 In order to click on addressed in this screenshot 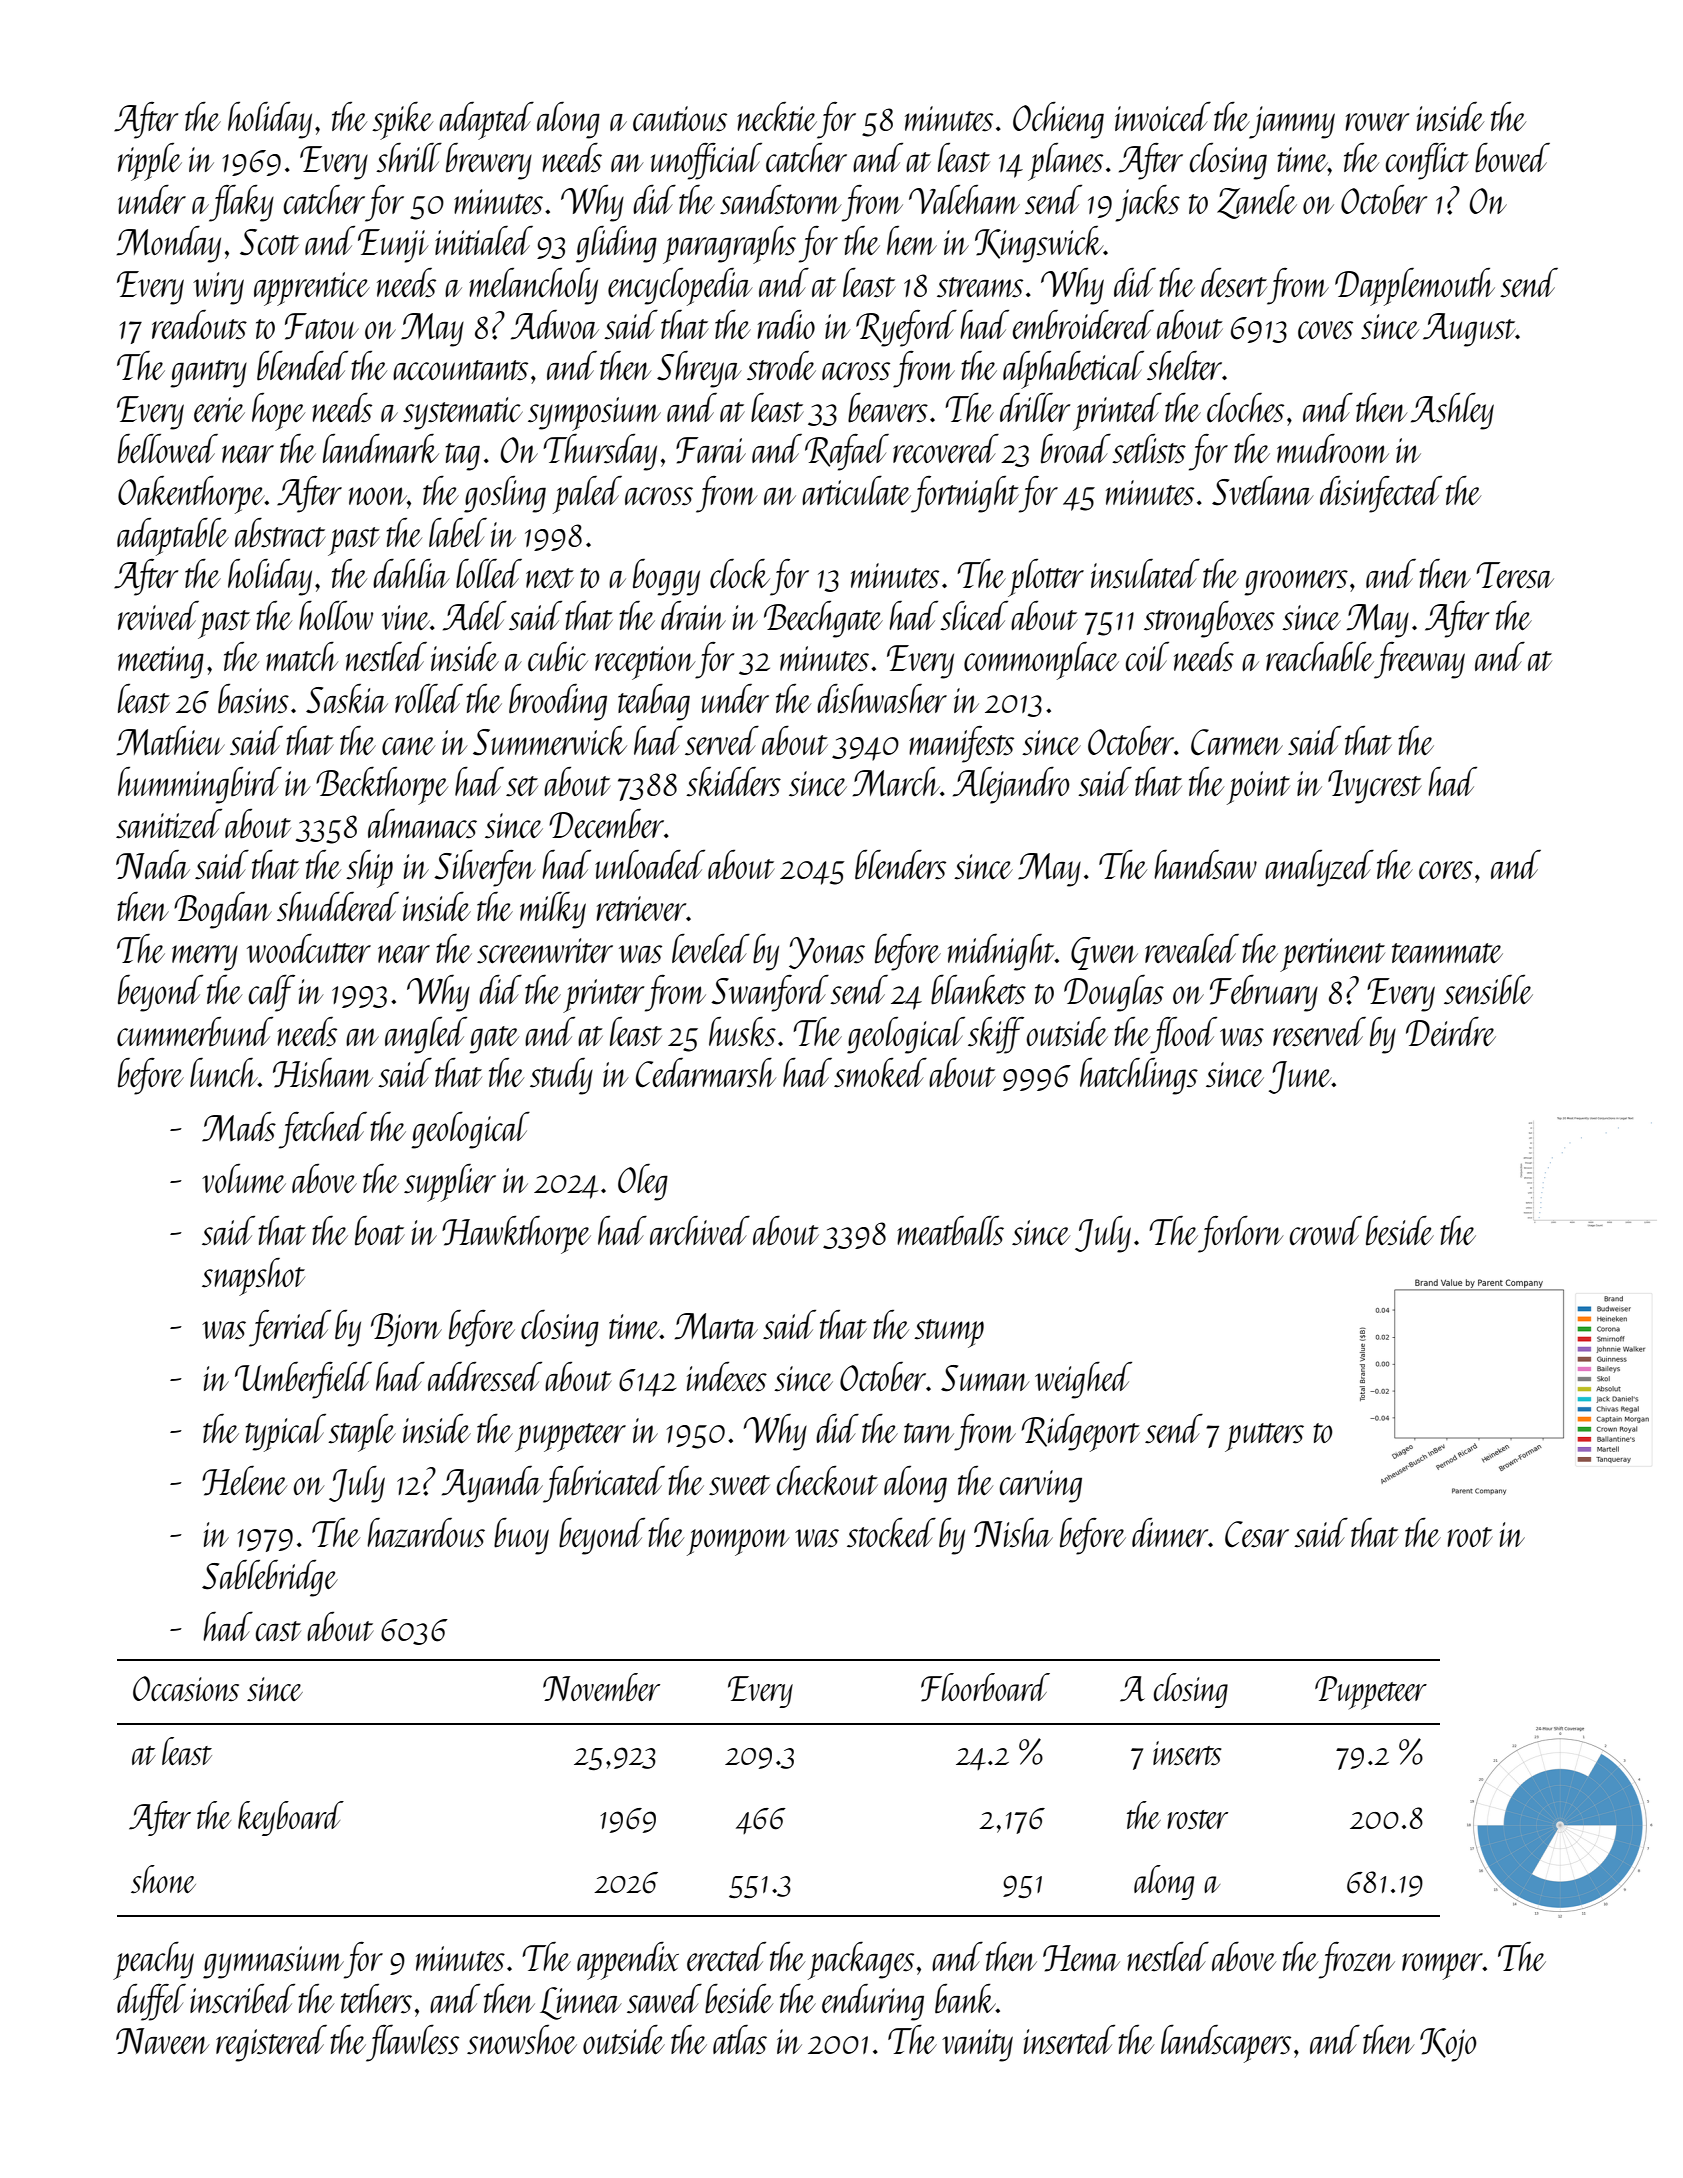, I will do `click(485, 1377)`.
